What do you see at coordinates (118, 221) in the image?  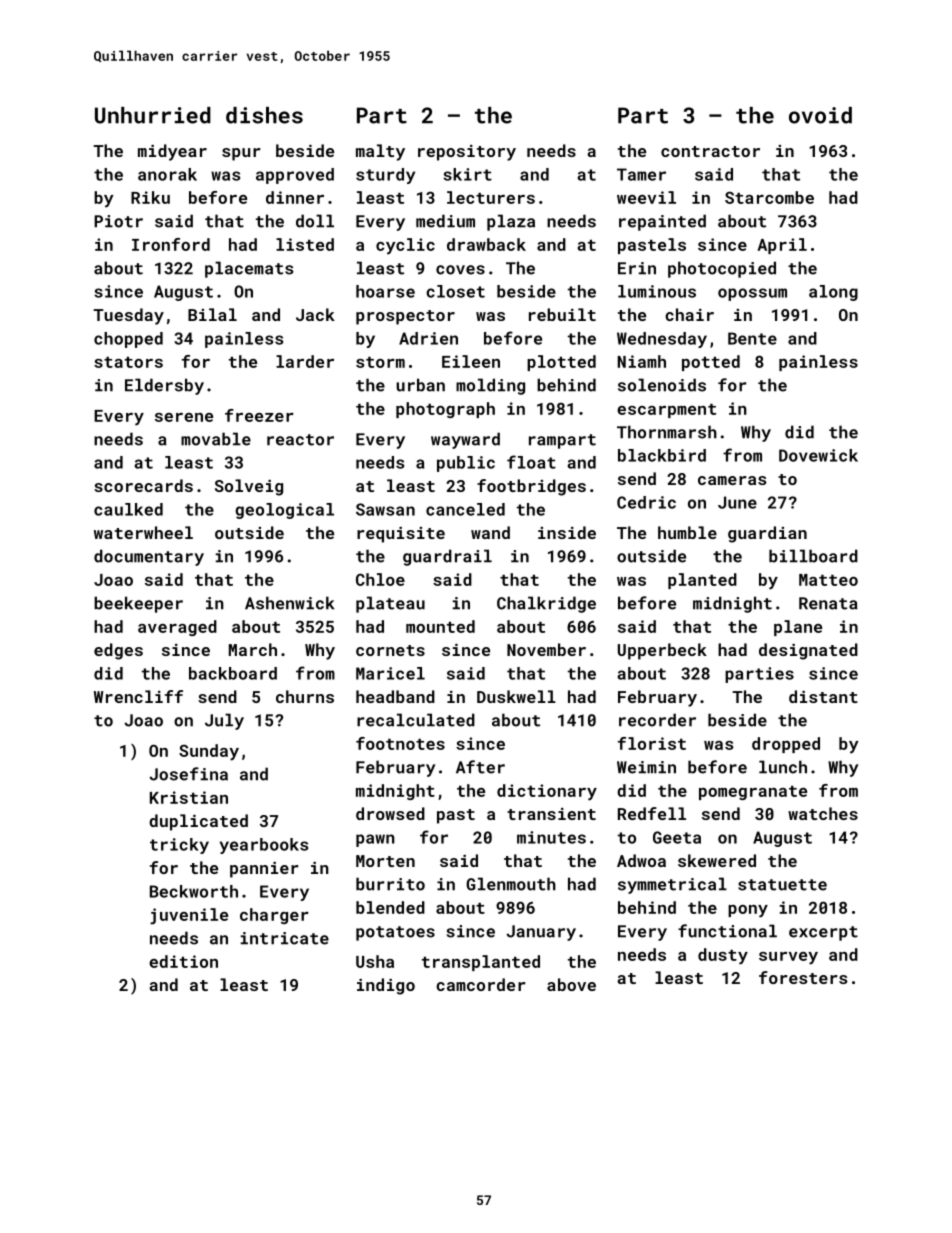 I see `Piotr` at bounding box center [118, 221].
